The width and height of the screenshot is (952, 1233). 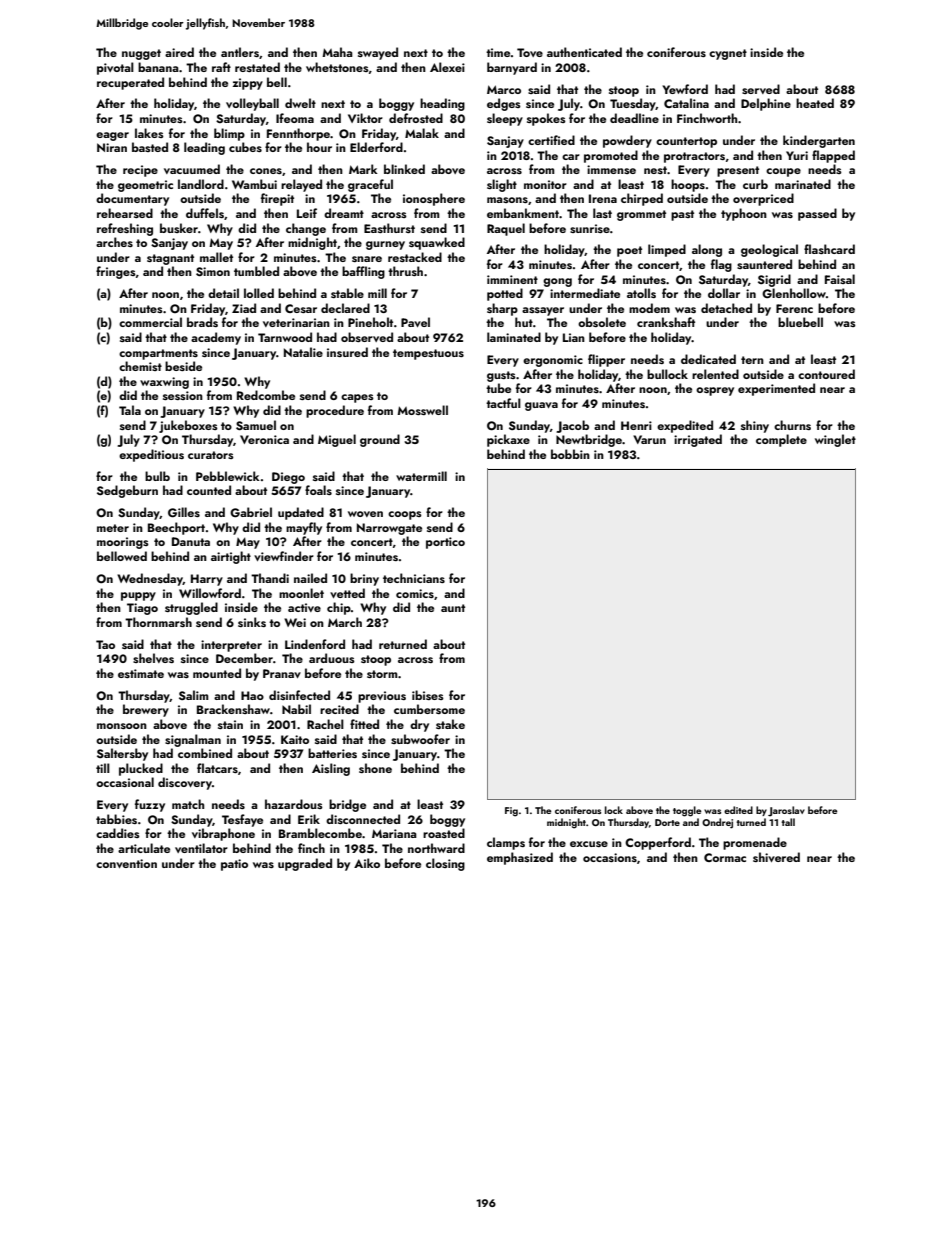 I want to click on nest, so click(x=655, y=170).
